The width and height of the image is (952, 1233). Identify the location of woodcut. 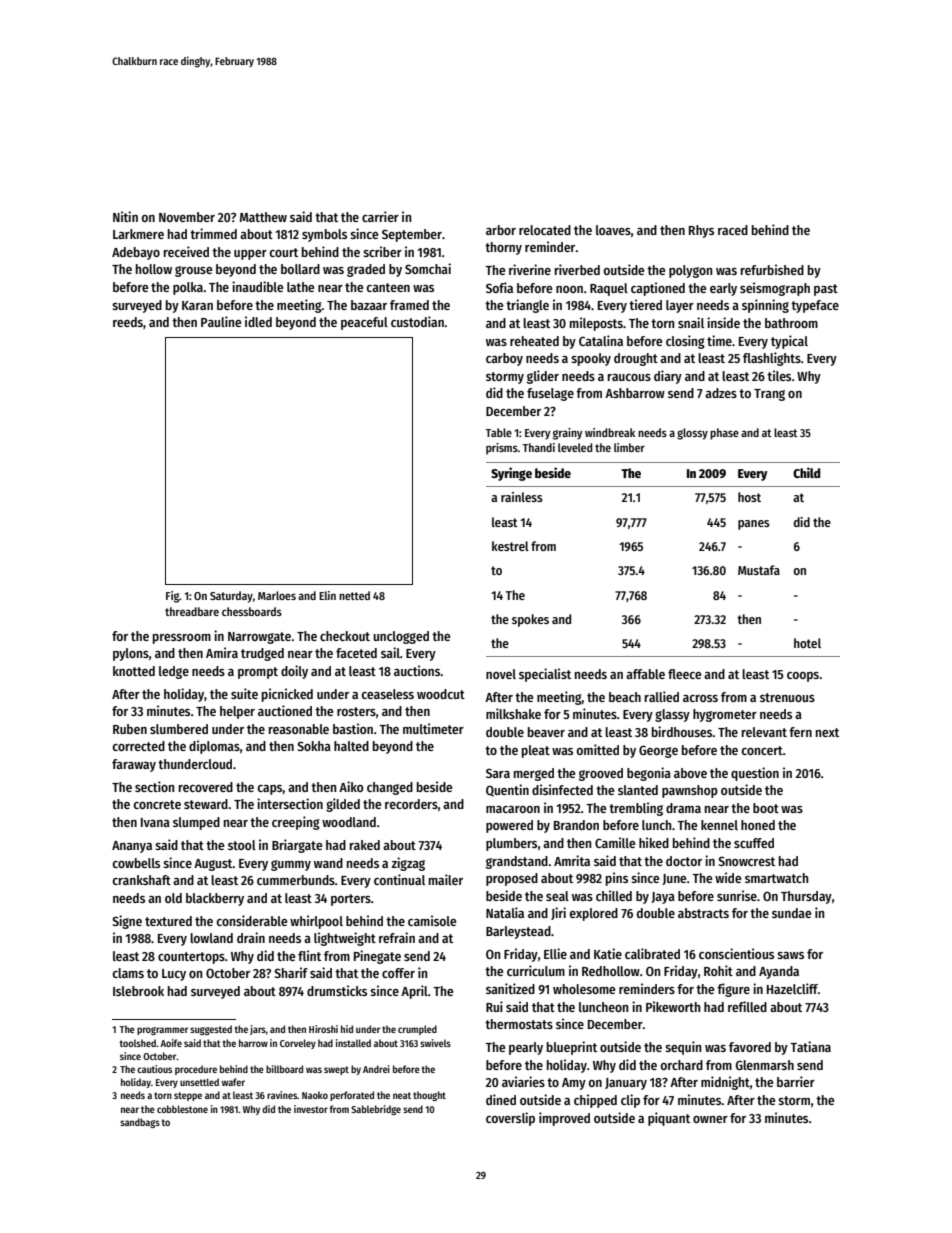
(441, 694).
